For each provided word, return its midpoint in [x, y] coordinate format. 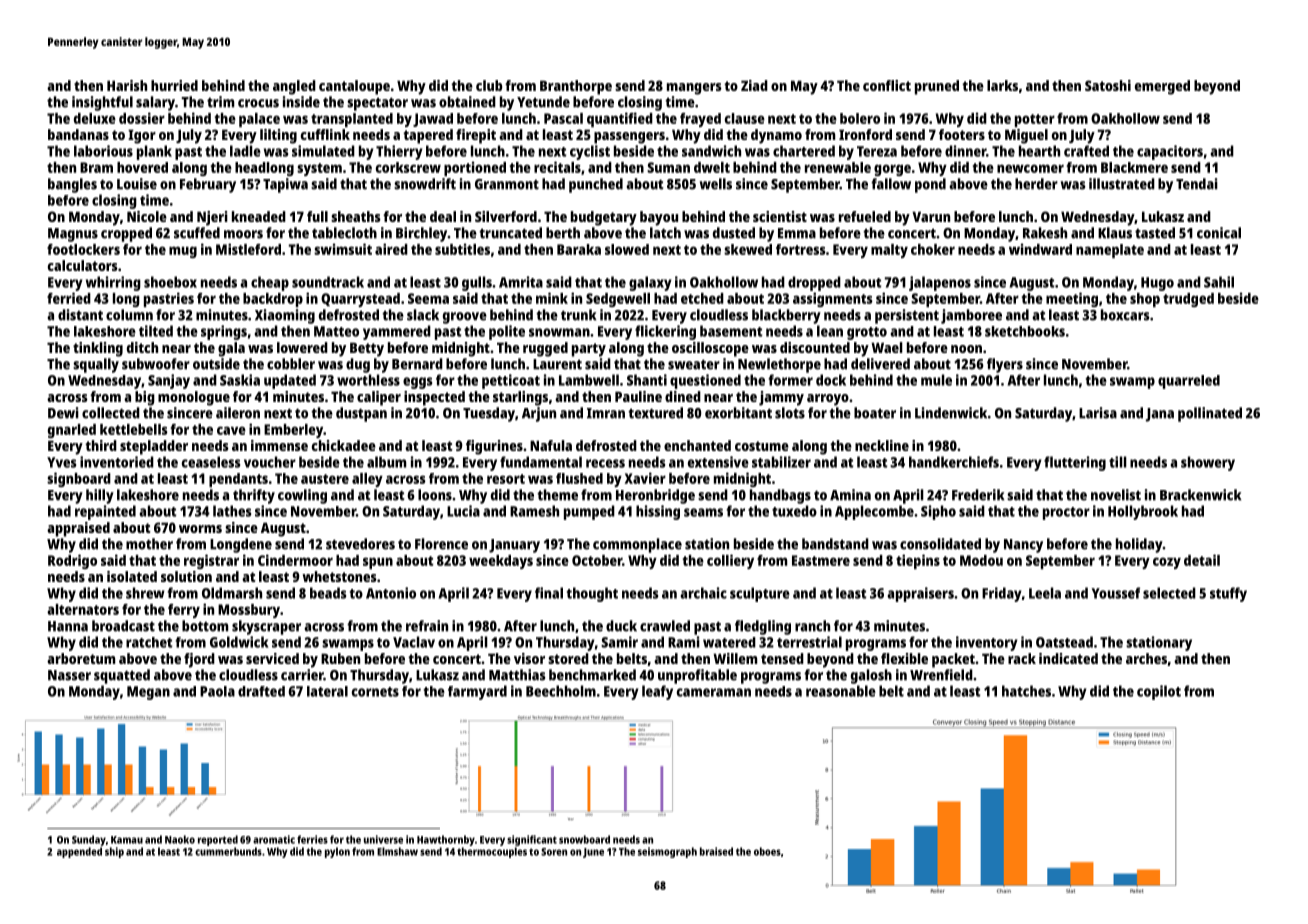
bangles [72, 185]
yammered [397, 332]
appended [79, 852]
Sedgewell [618, 300]
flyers [1005, 365]
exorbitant [738, 413]
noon [966, 349]
